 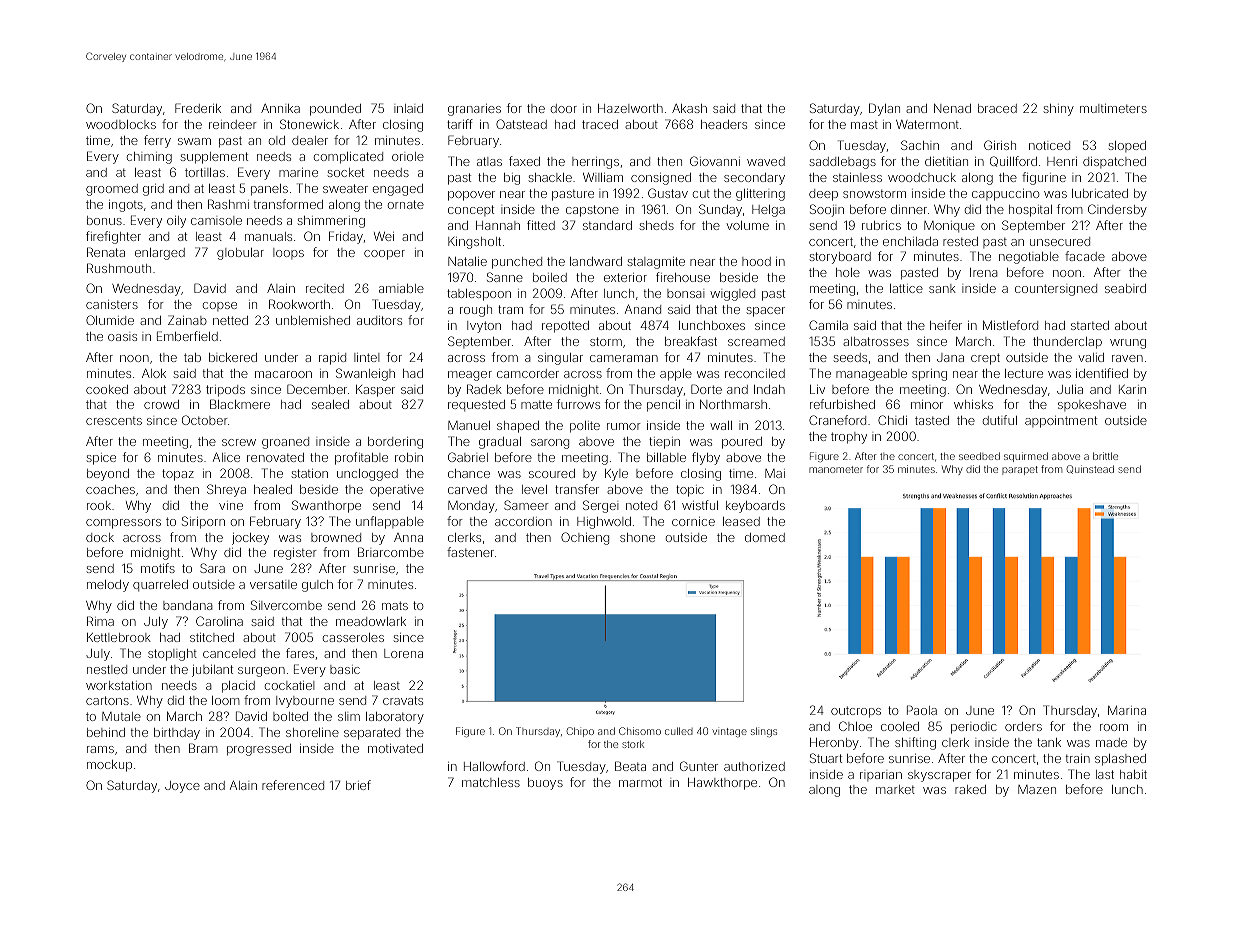 What do you see at coordinates (722, 784) in the screenshot?
I see `Hawkthorpe` at bounding box center [722, 784].
